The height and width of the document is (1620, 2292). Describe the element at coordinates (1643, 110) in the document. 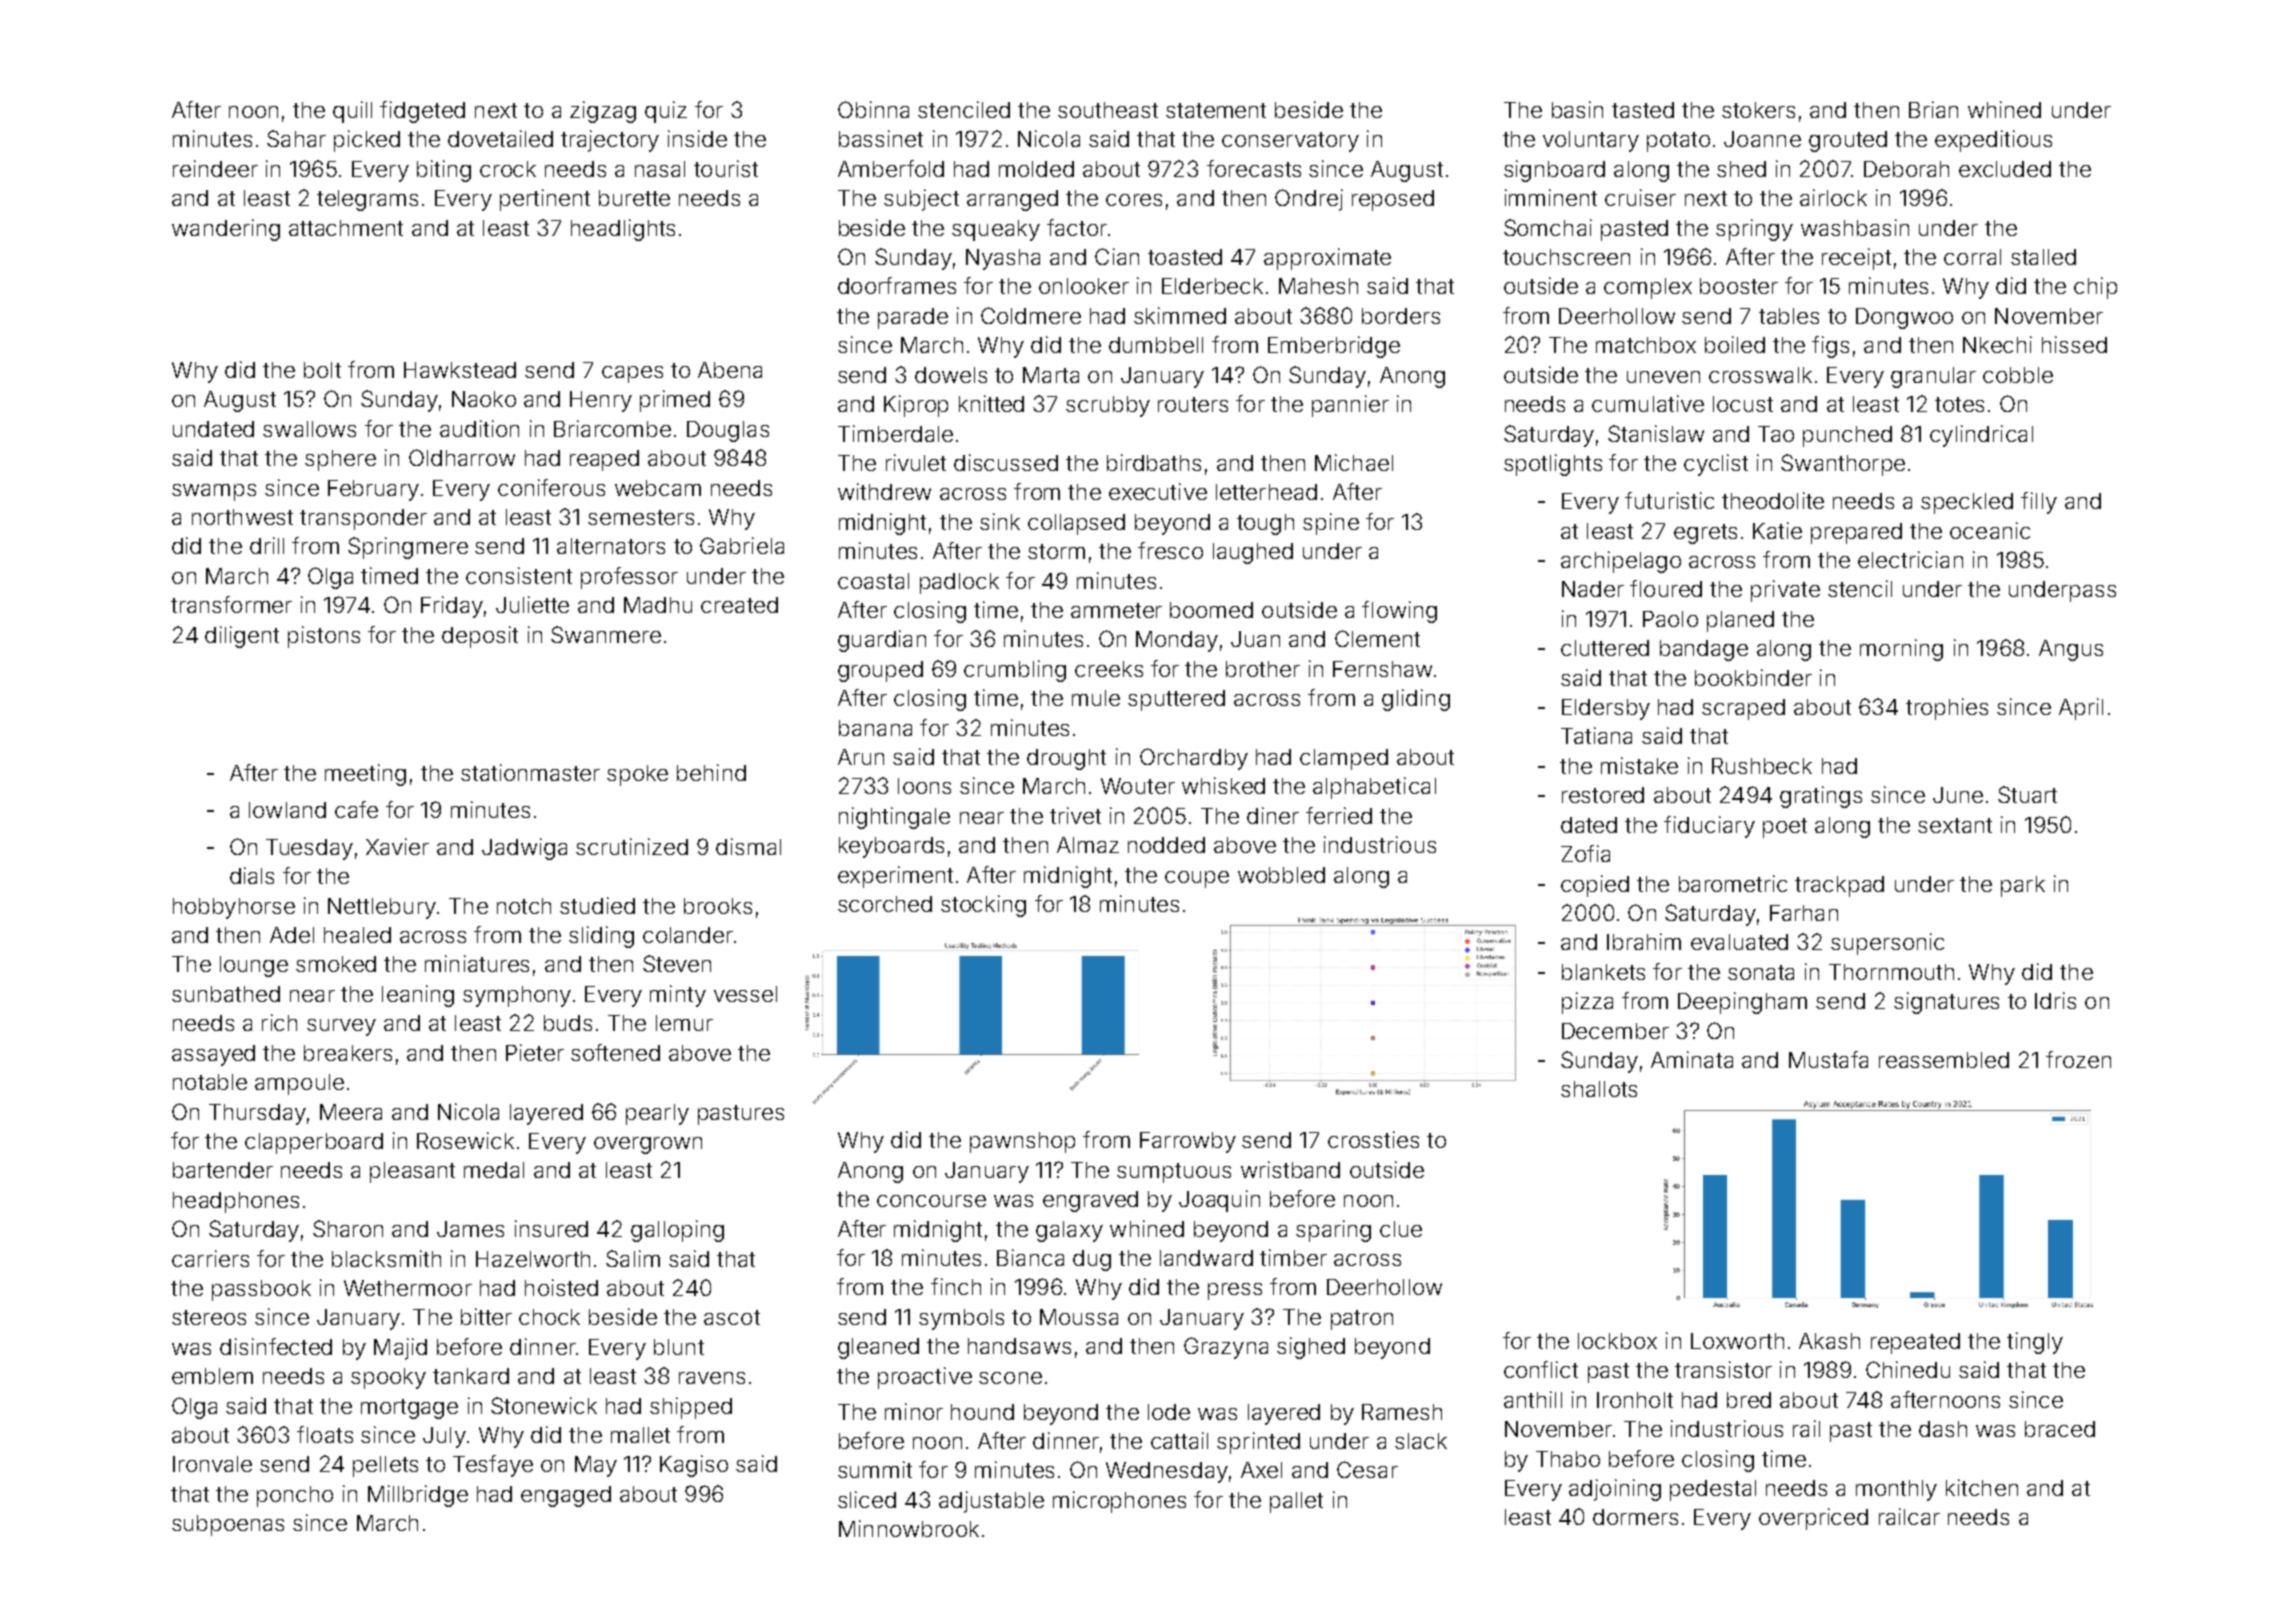

I see `tasted` at that location.
